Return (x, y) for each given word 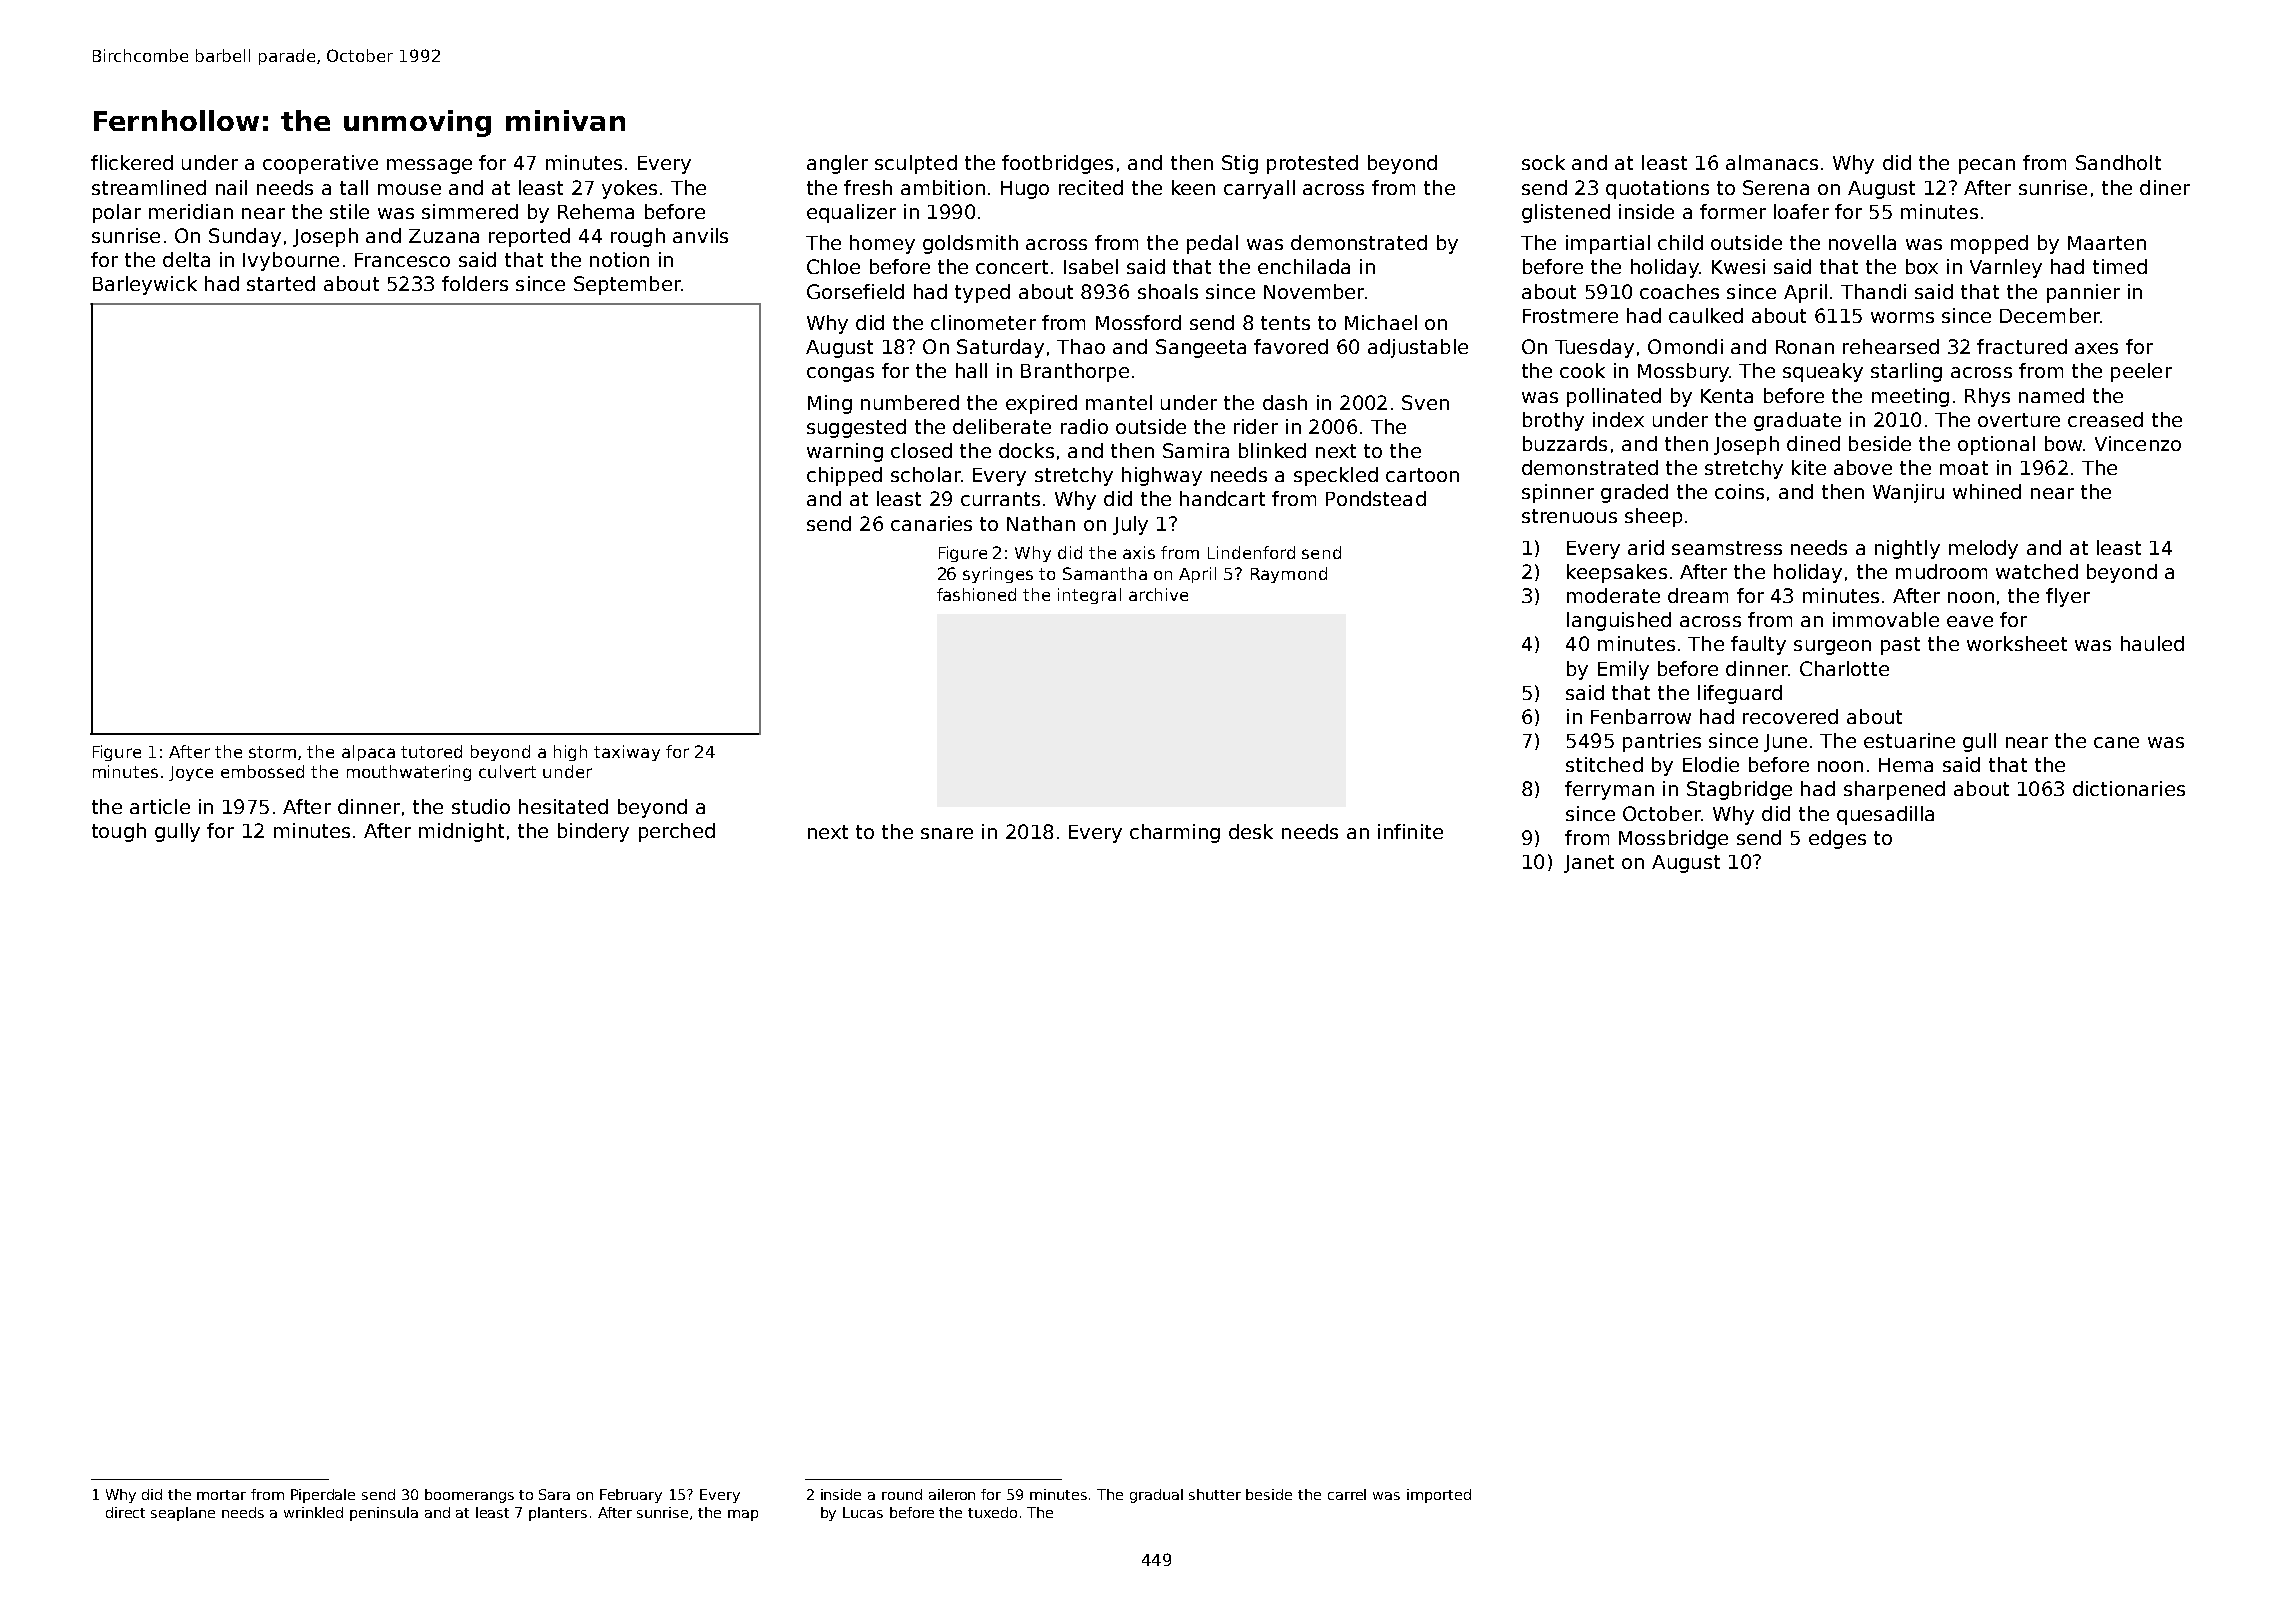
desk (1251, 831)
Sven (1425, 402)
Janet (1589, 864)
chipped (844, 476)
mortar (221, 1495)
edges (1837, 839)
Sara (554, 1494)
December (2050, 315)
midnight (461, 832)
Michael (1381, 322)
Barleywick (145, 285)
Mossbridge (1673, 839)
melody (1983, 549)
